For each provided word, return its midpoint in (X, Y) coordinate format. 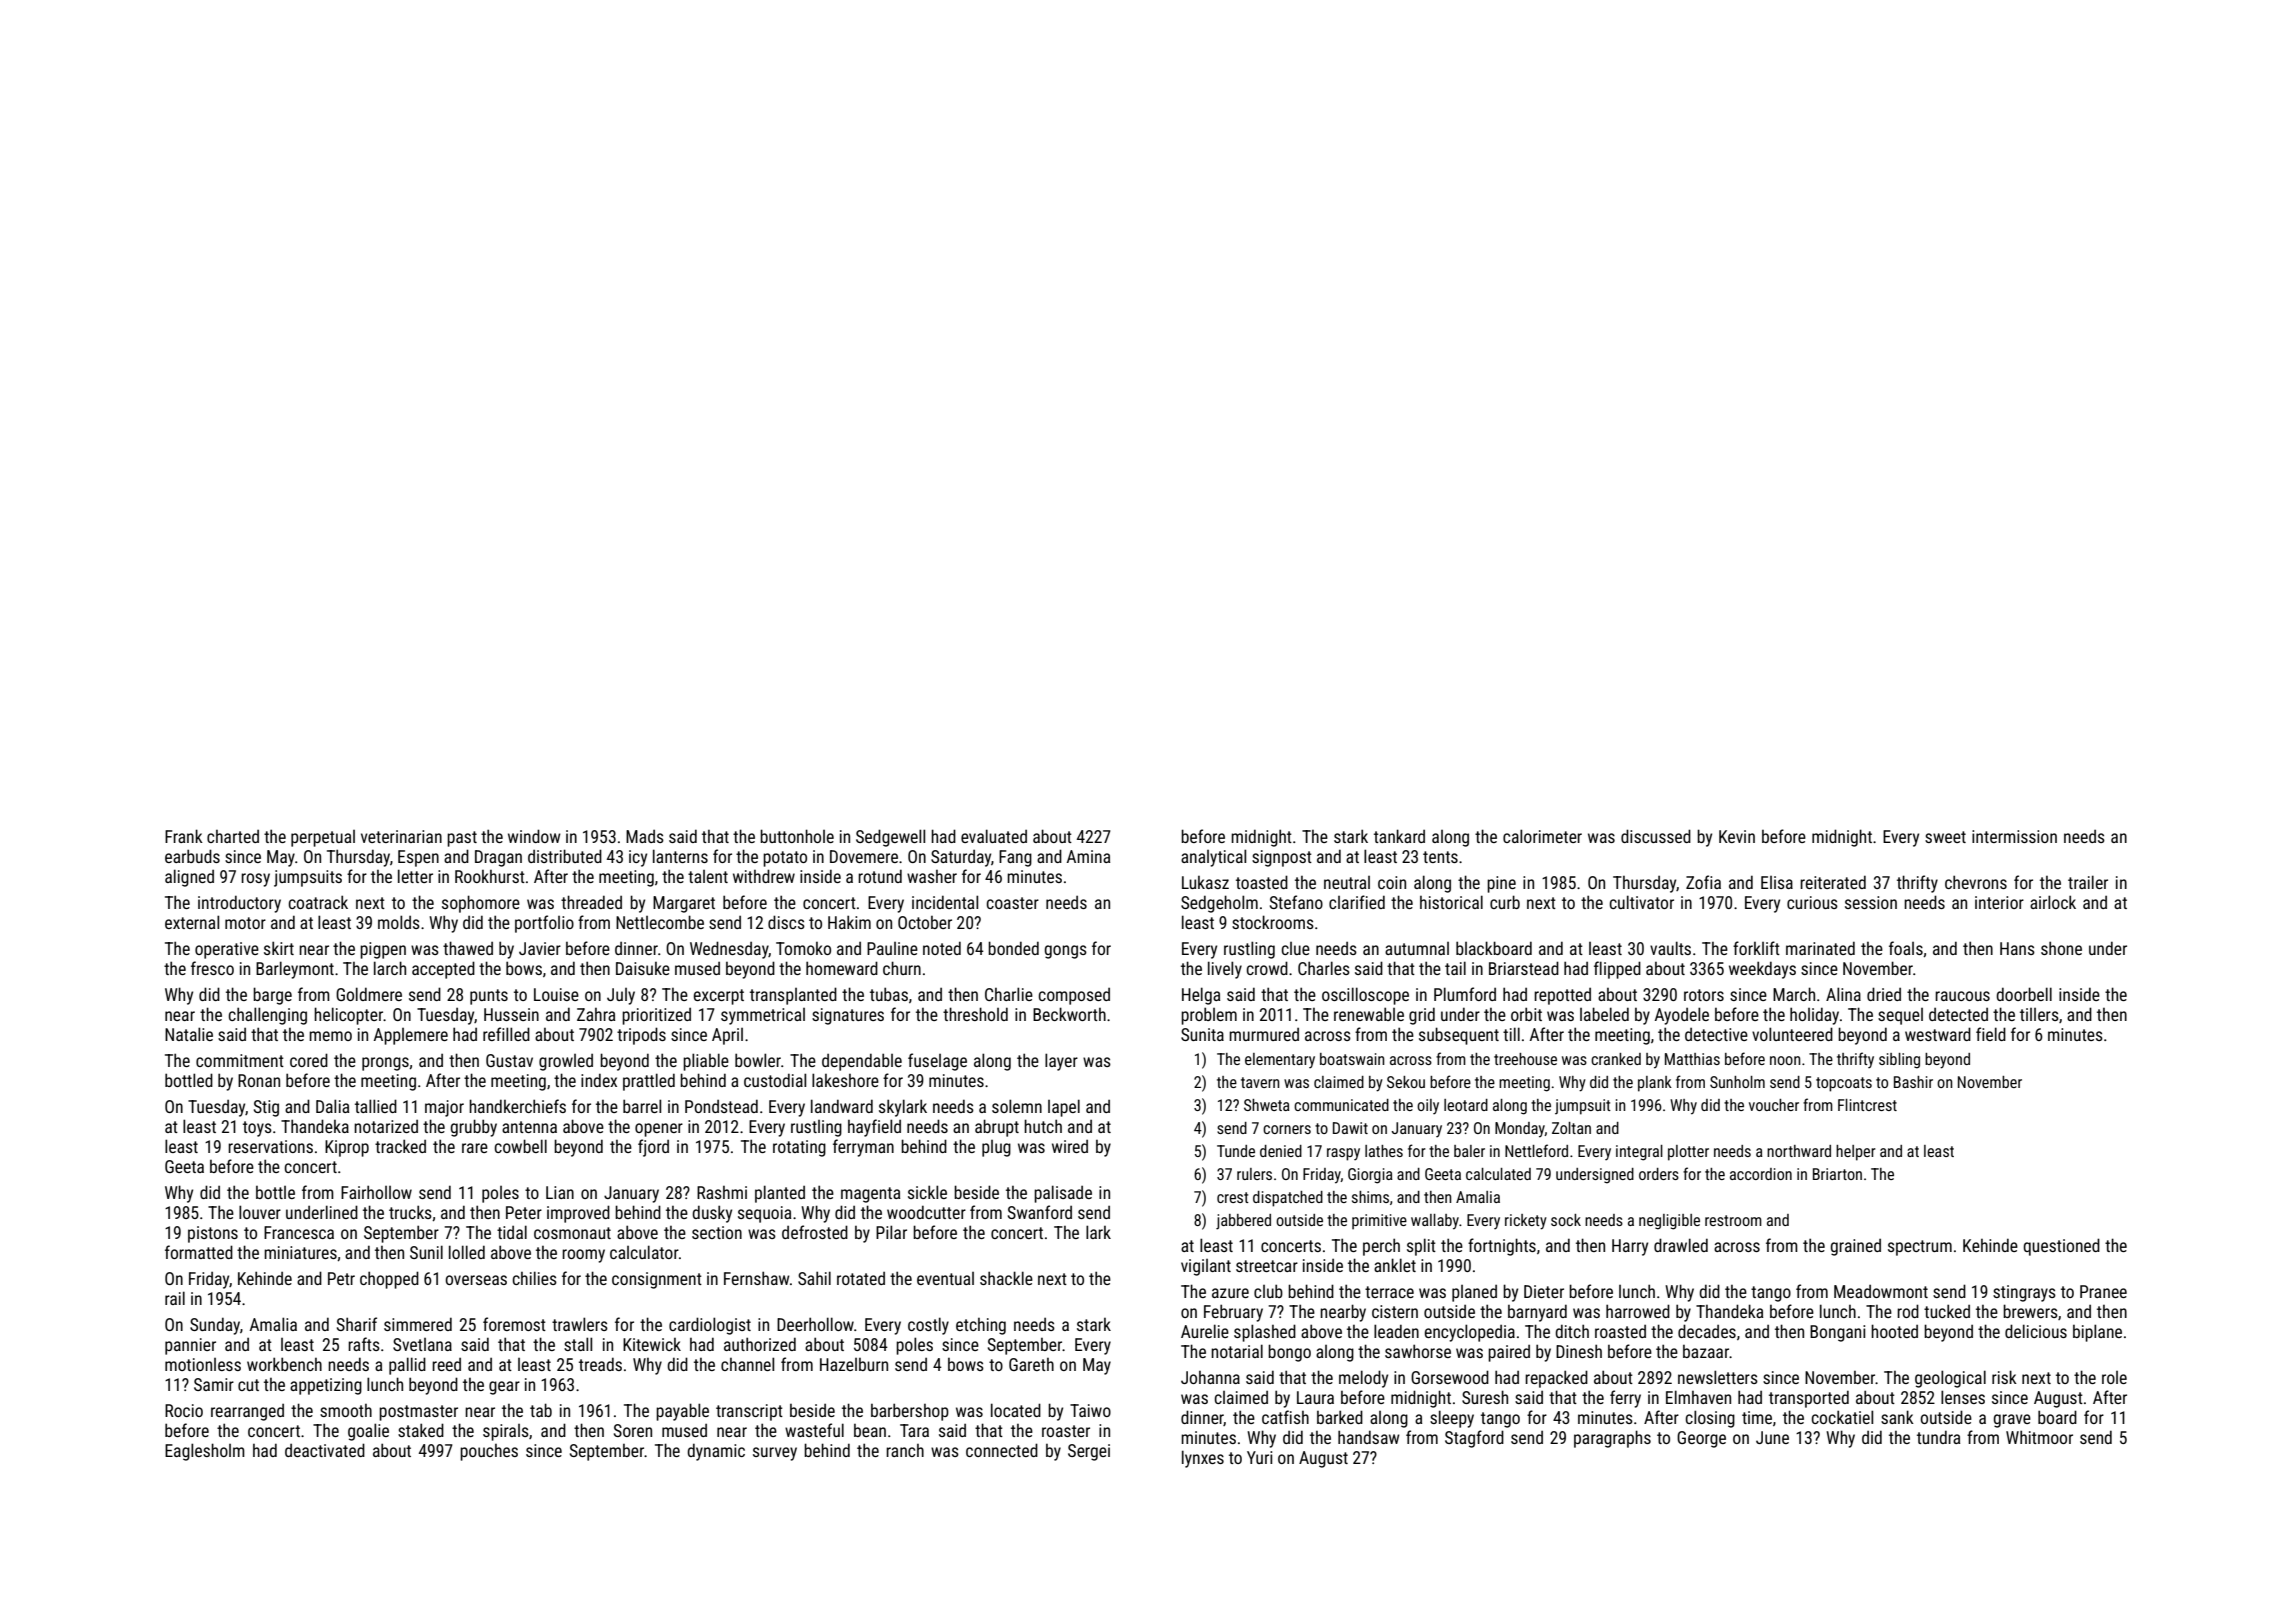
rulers (1254, 1174)
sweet (1945, 837)
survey (775, 1454)
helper (1856, 1153)
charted (233, 836)
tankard (1399, 836)
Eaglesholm (205, 1452)
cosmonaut (572, 1233)
